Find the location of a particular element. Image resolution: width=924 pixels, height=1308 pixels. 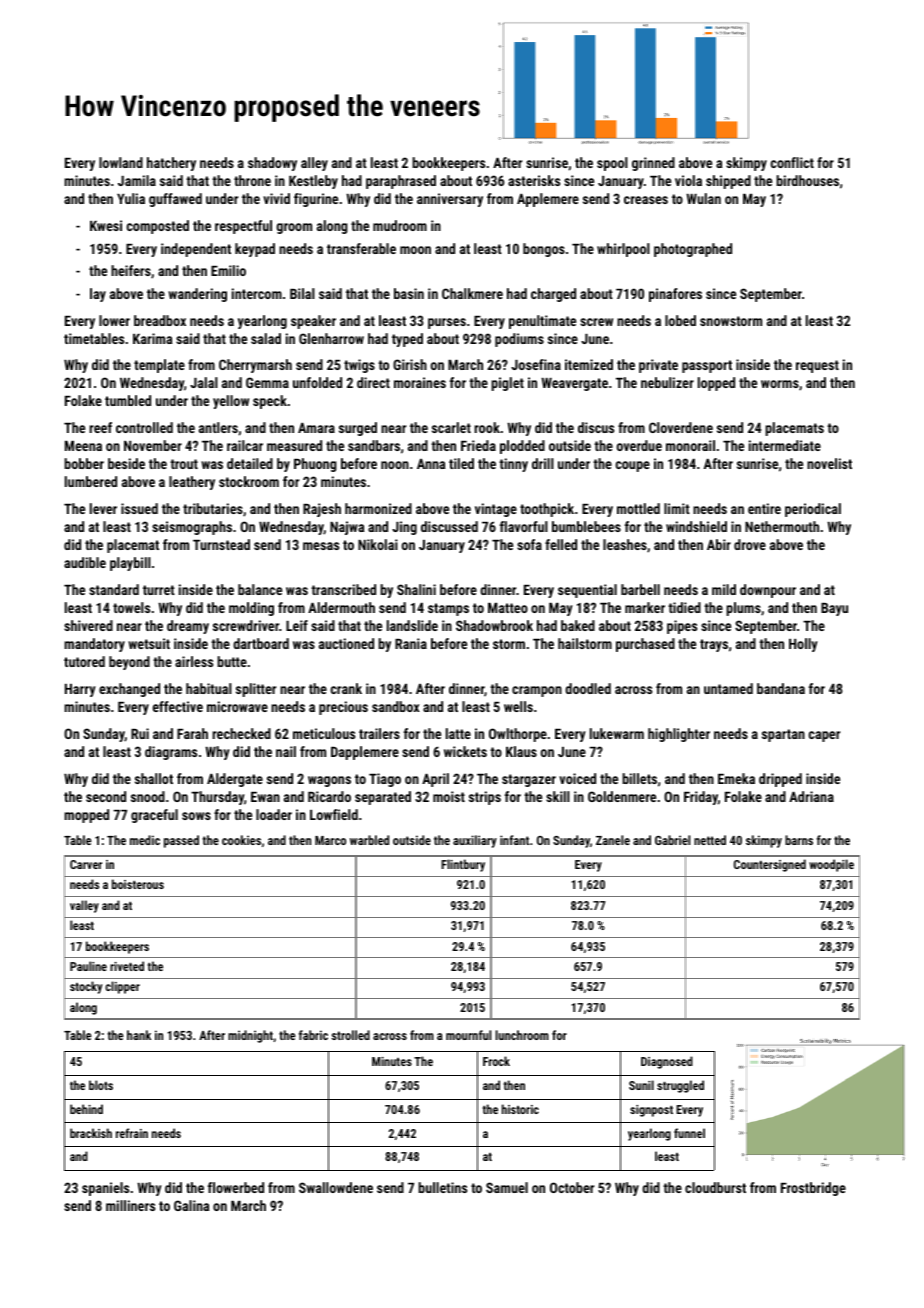

heifers is located at coordinates (131, 270).
